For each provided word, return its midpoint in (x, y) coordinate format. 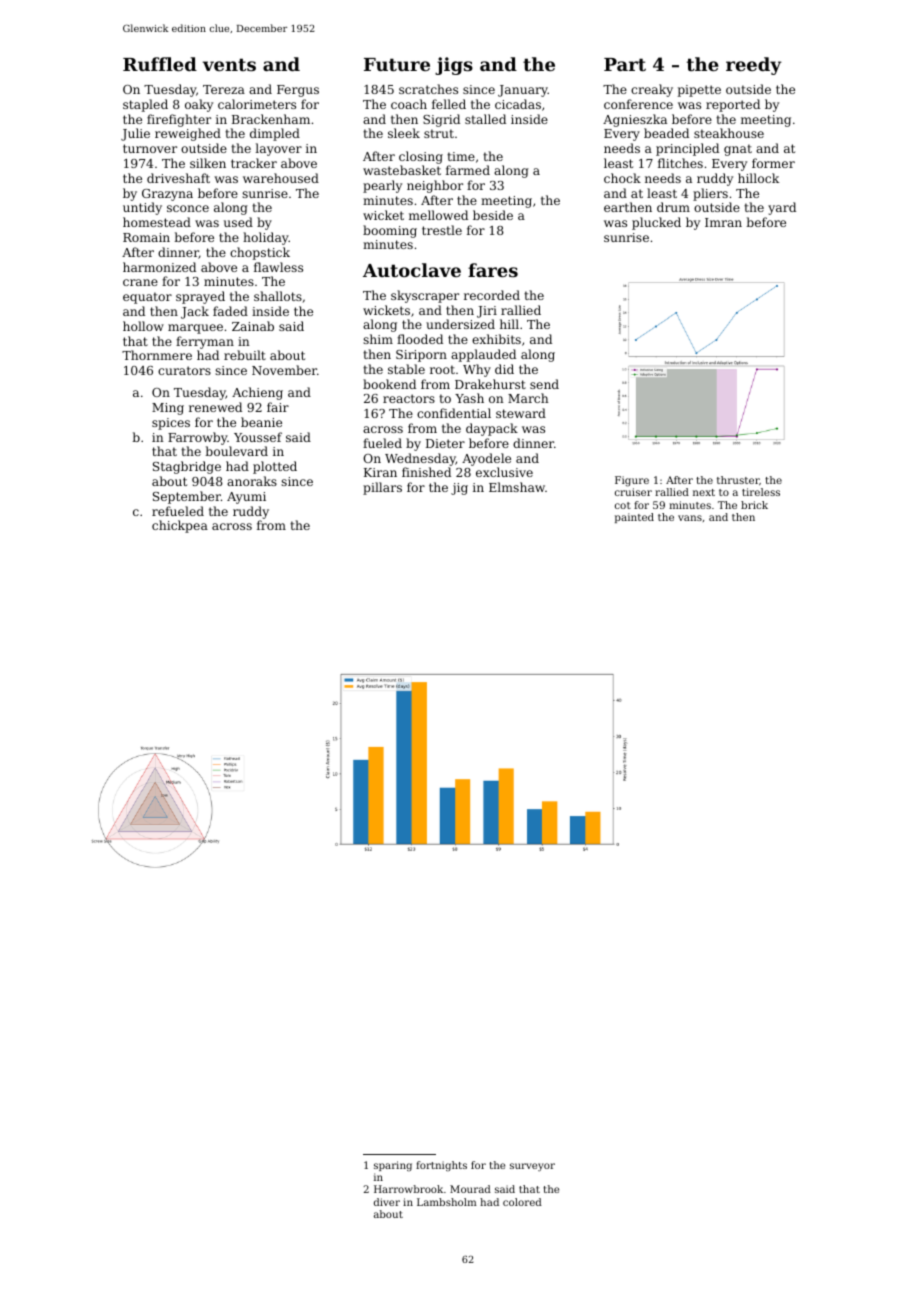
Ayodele (486, 459)
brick (754, 505)
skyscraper (425, 296)
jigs (454, 66)
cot (623, 505)
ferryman (205, 342)
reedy (754, 66)
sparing (393, 1166)
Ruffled (160, 64)
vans (690, 518)
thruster (738, 480)
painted (634, 518)
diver (387, 1202)
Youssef (258, 437)
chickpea (180, 526)
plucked (656, 223)
